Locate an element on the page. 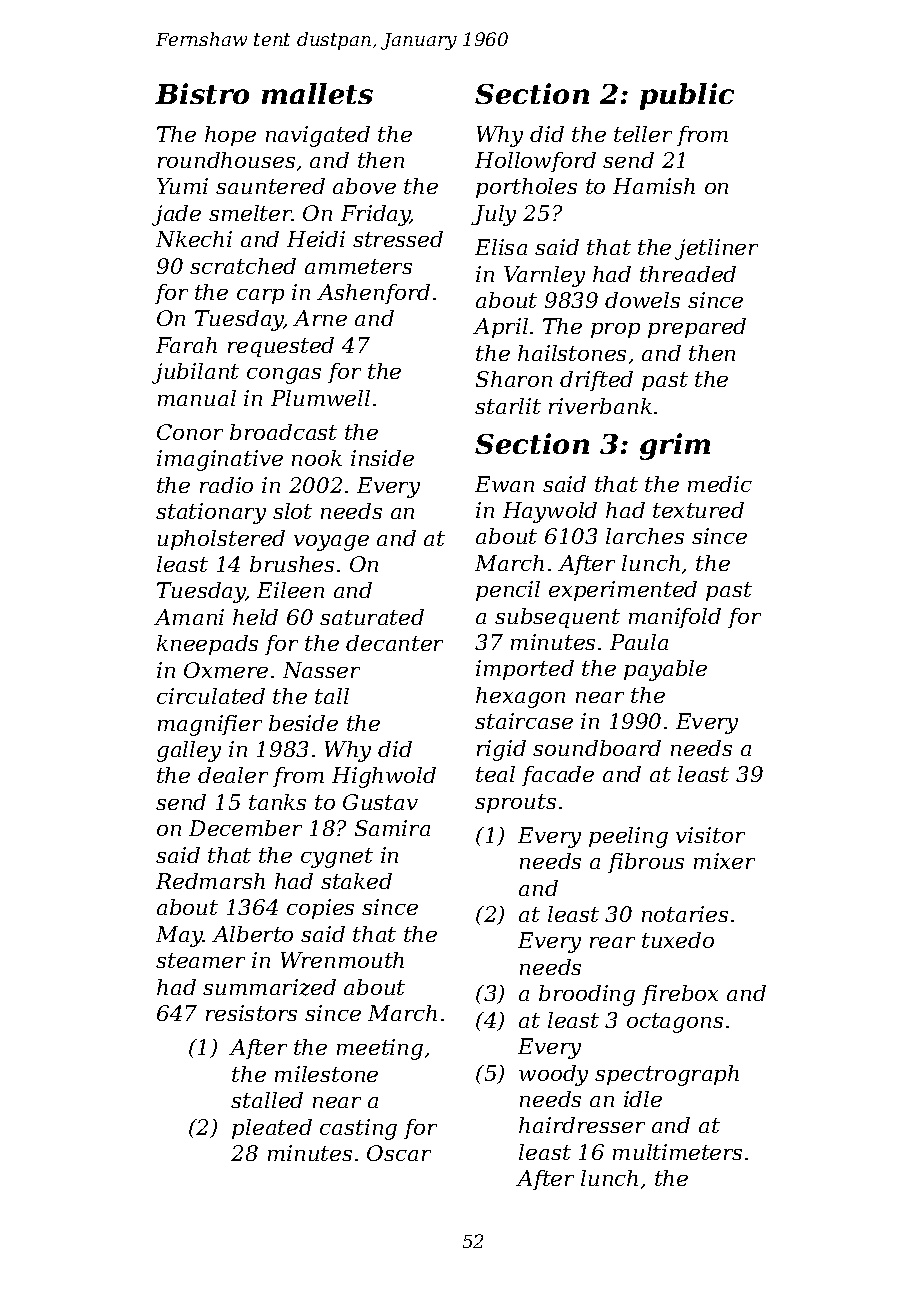  experimented is located at coordinates (623, 591).
